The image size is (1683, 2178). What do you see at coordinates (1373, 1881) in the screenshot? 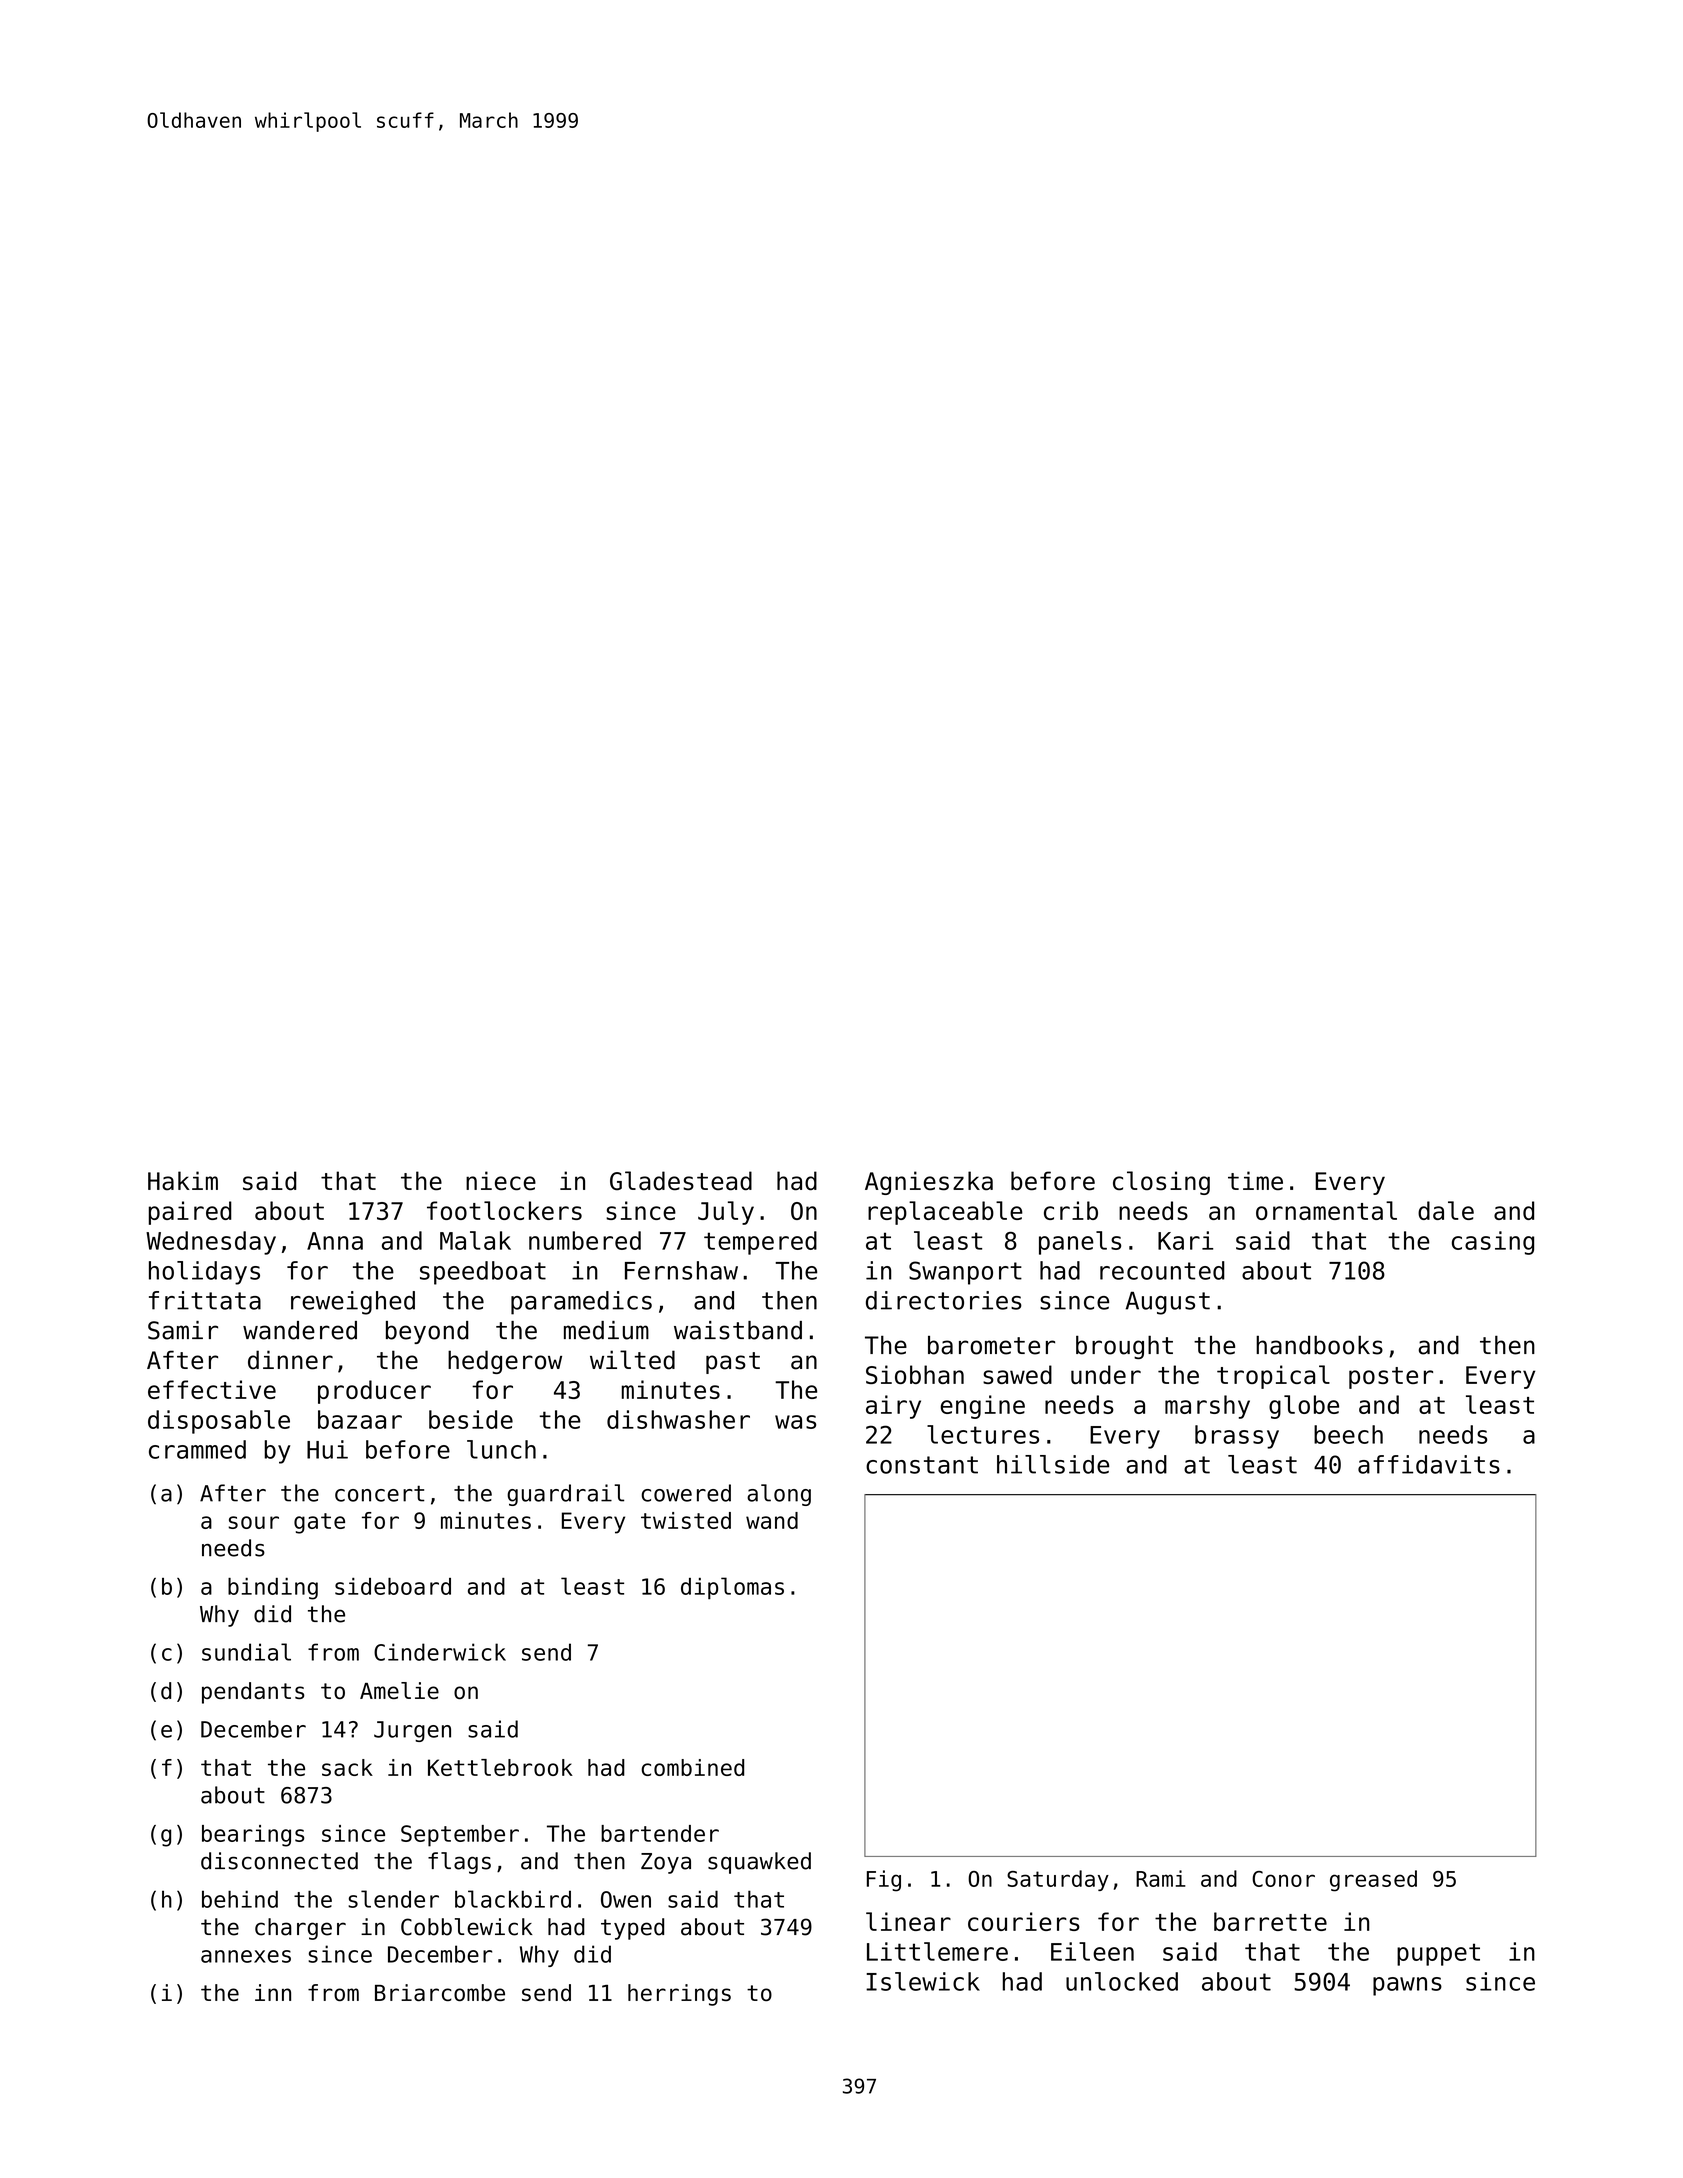
I see `greased` at bounding box center [1373, 1881].
